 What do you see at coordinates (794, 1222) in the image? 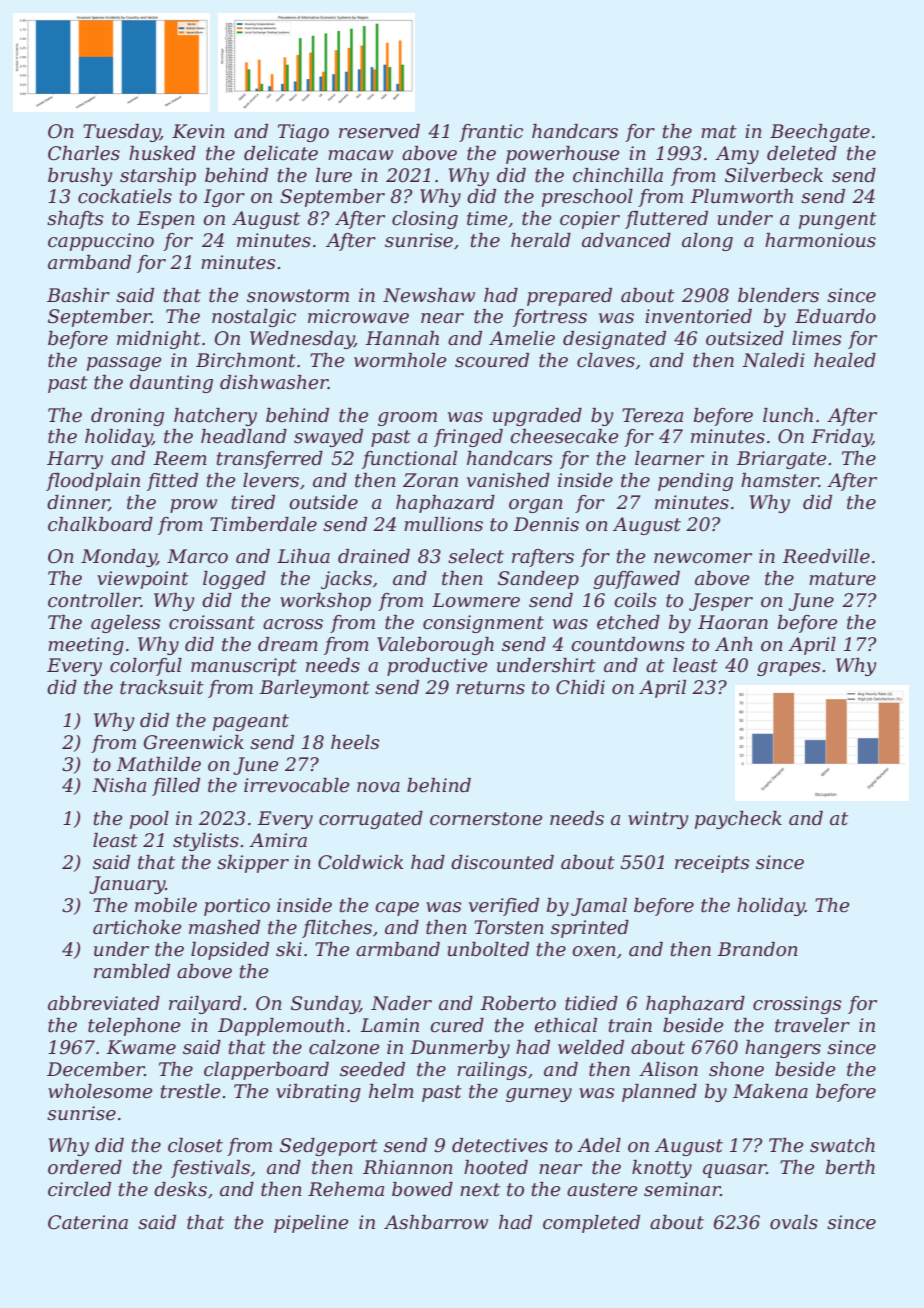
I see `ovals` at bounding box center [794, 1222].
